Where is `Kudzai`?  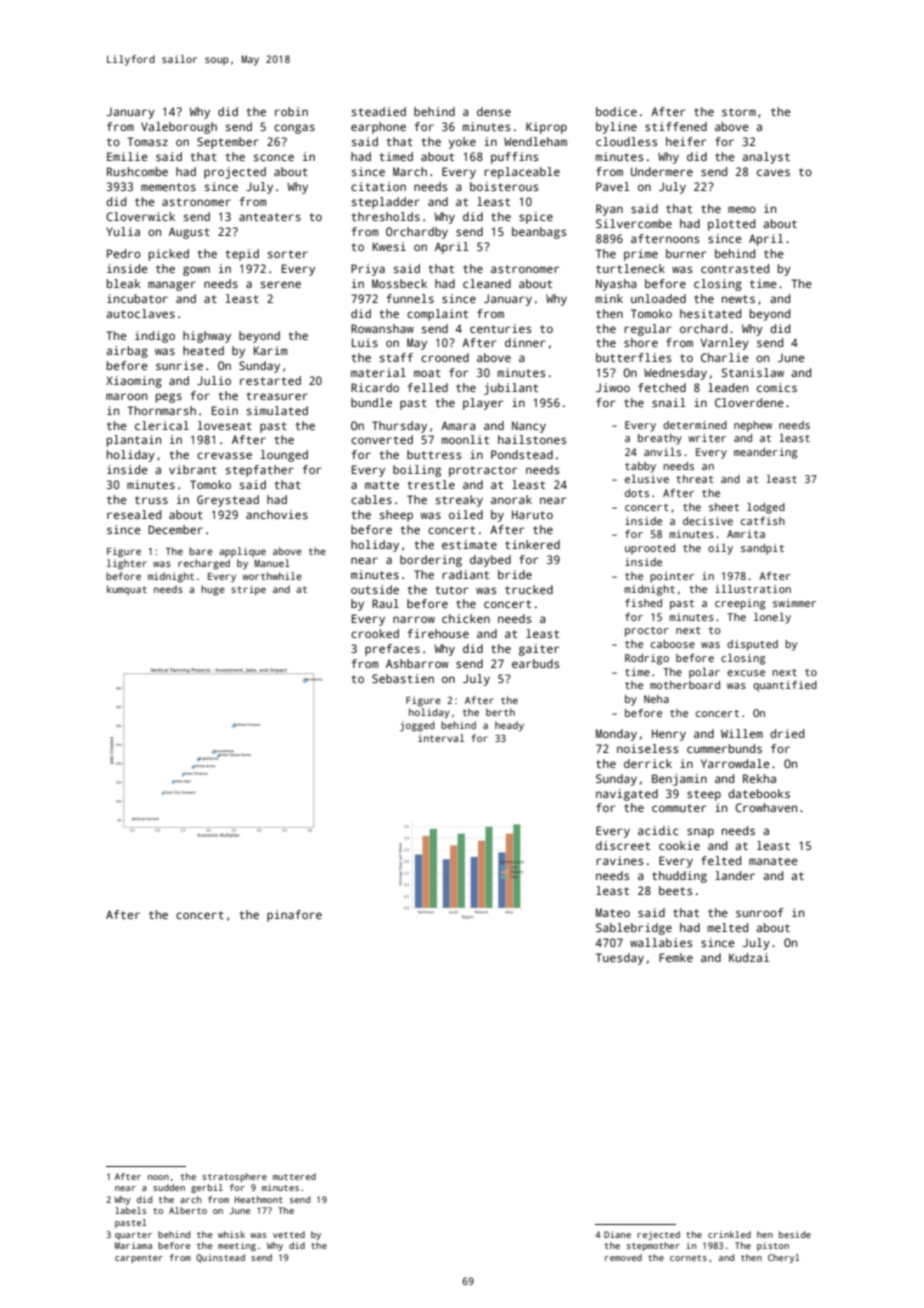
Kudzai is located at coordinates (749, 957).
